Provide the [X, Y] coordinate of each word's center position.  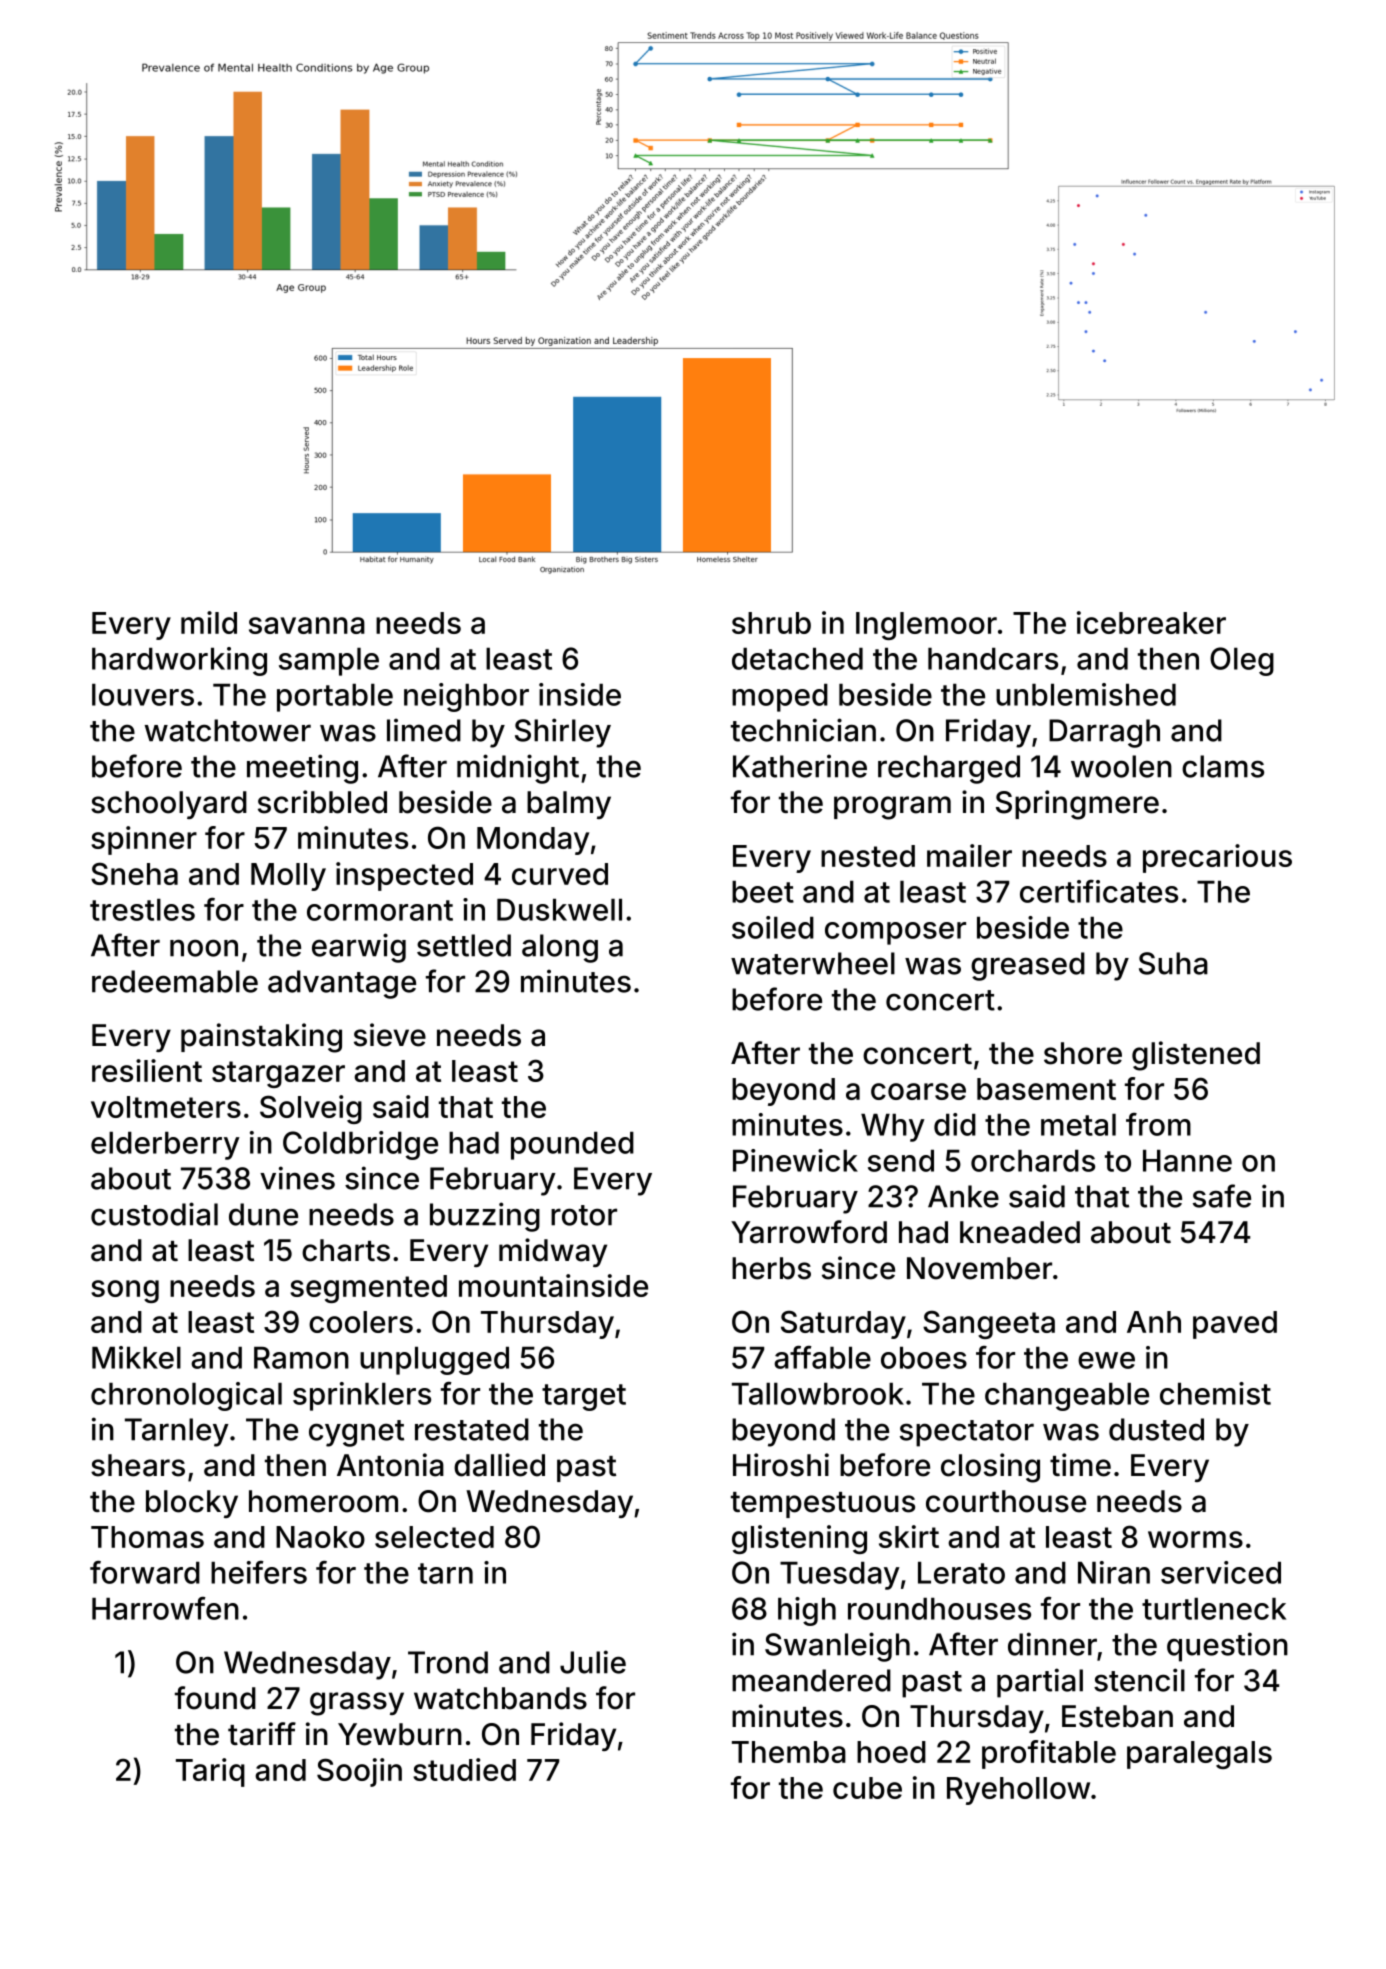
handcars [993, 659]
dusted [1156, 1429]
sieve [390, 1035]
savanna [307, 625]
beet [763, 892]
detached [797, 659]
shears [138, 1465]
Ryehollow [1018, 1791]
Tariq [210, 1772]
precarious [1217, 858]
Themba [789, 1752]
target [584, 1397]
